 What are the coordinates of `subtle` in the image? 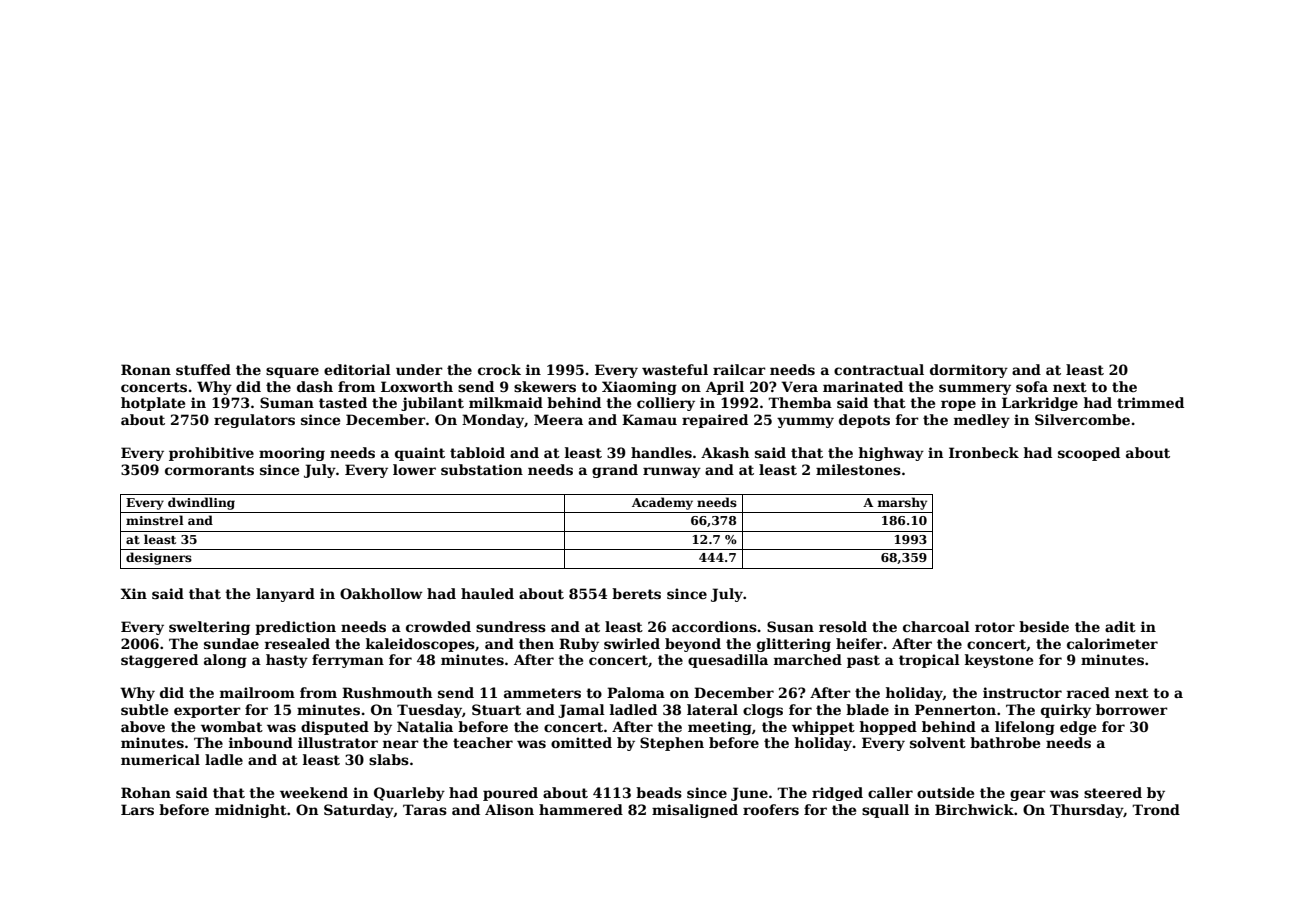 It's located at (144, 709).
